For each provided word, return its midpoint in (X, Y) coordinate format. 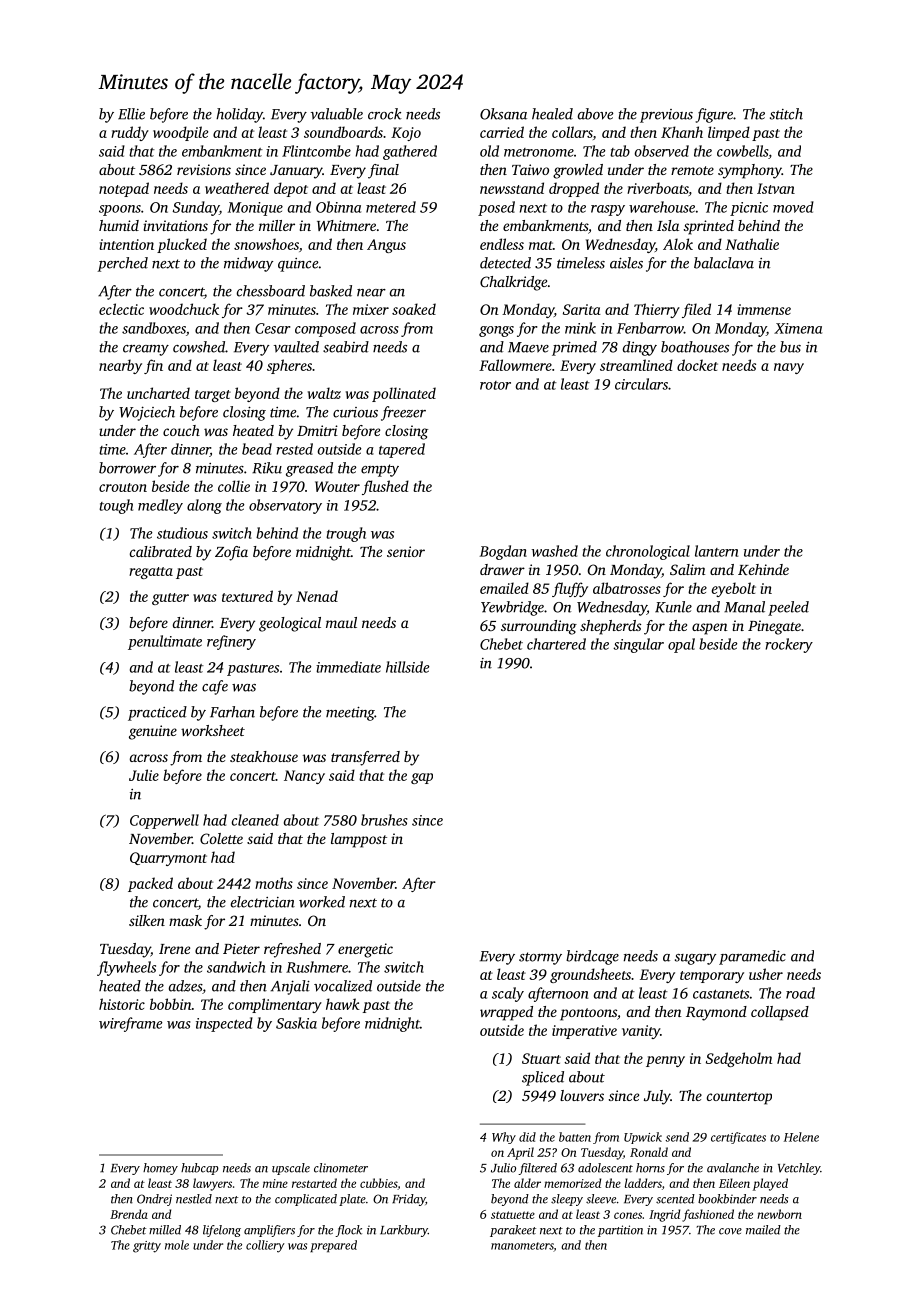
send (677, 1137)
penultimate (165, 642)
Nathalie (752, 244)
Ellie (131, 114)
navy (789, 368)
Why (504, 1138)
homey (160, 1169)
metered (391, 207)
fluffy (570, 589)
